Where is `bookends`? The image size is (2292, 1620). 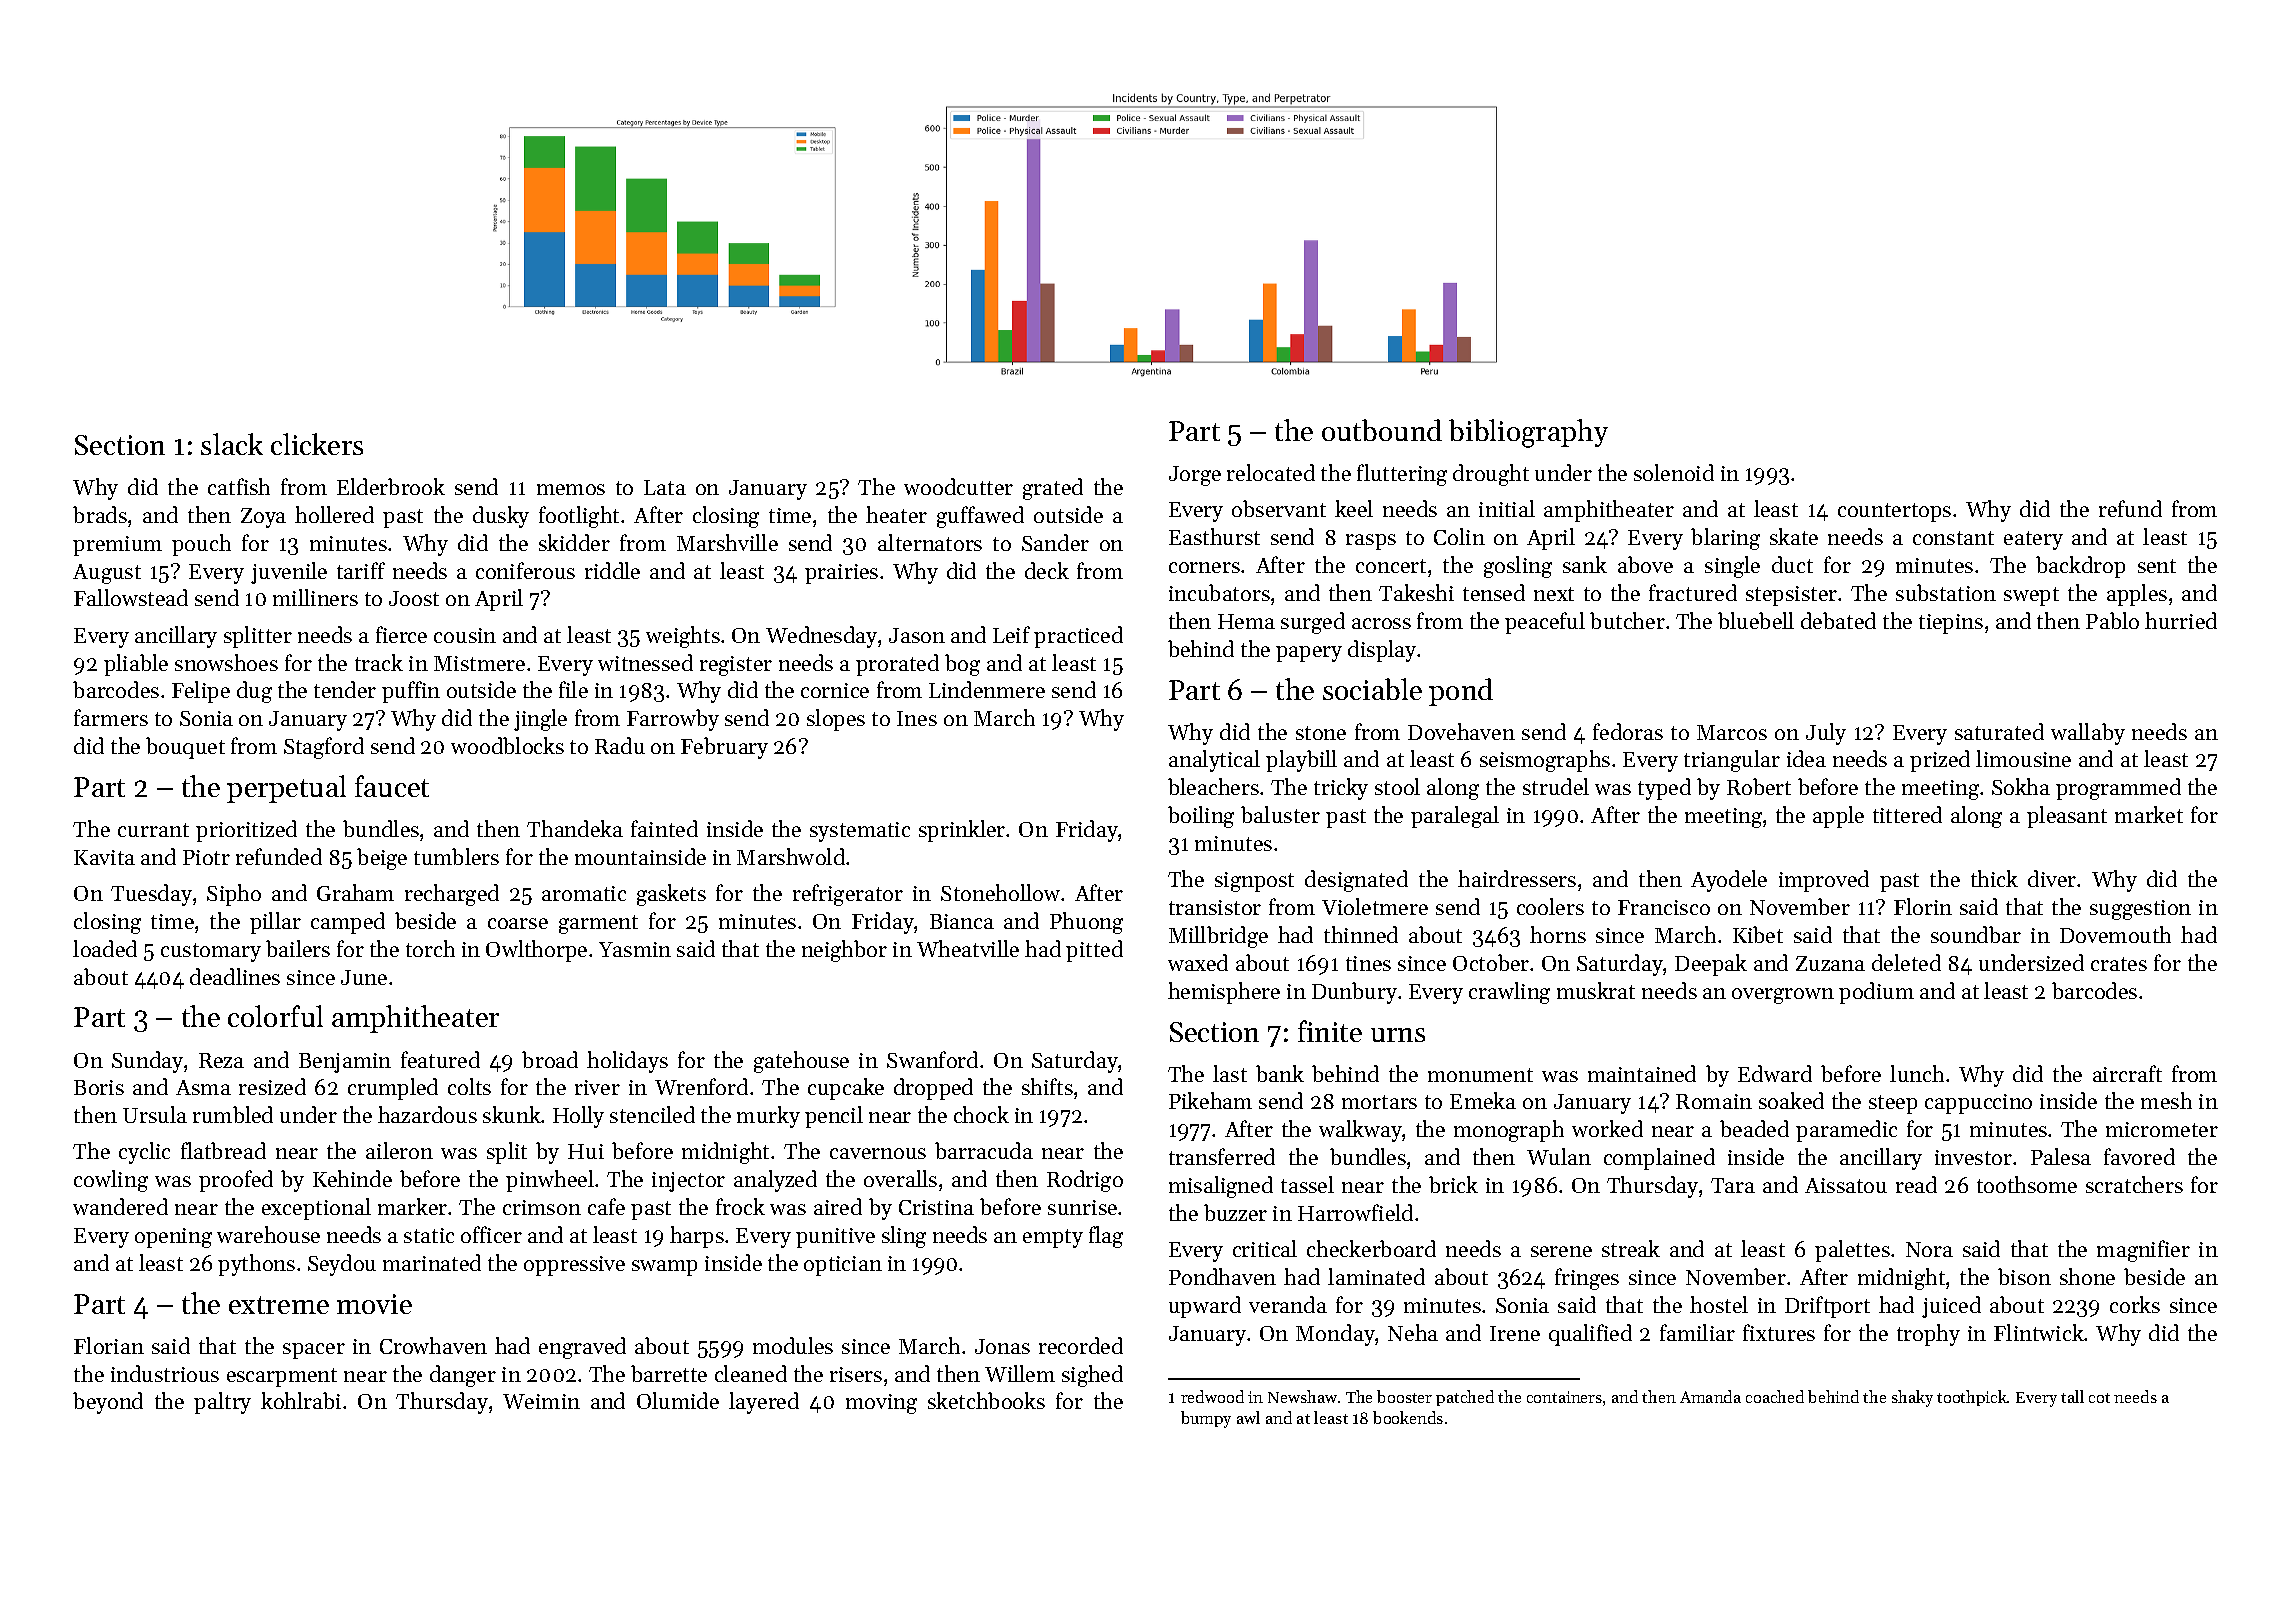
bookends is located at coordinates (1408, 1417).
